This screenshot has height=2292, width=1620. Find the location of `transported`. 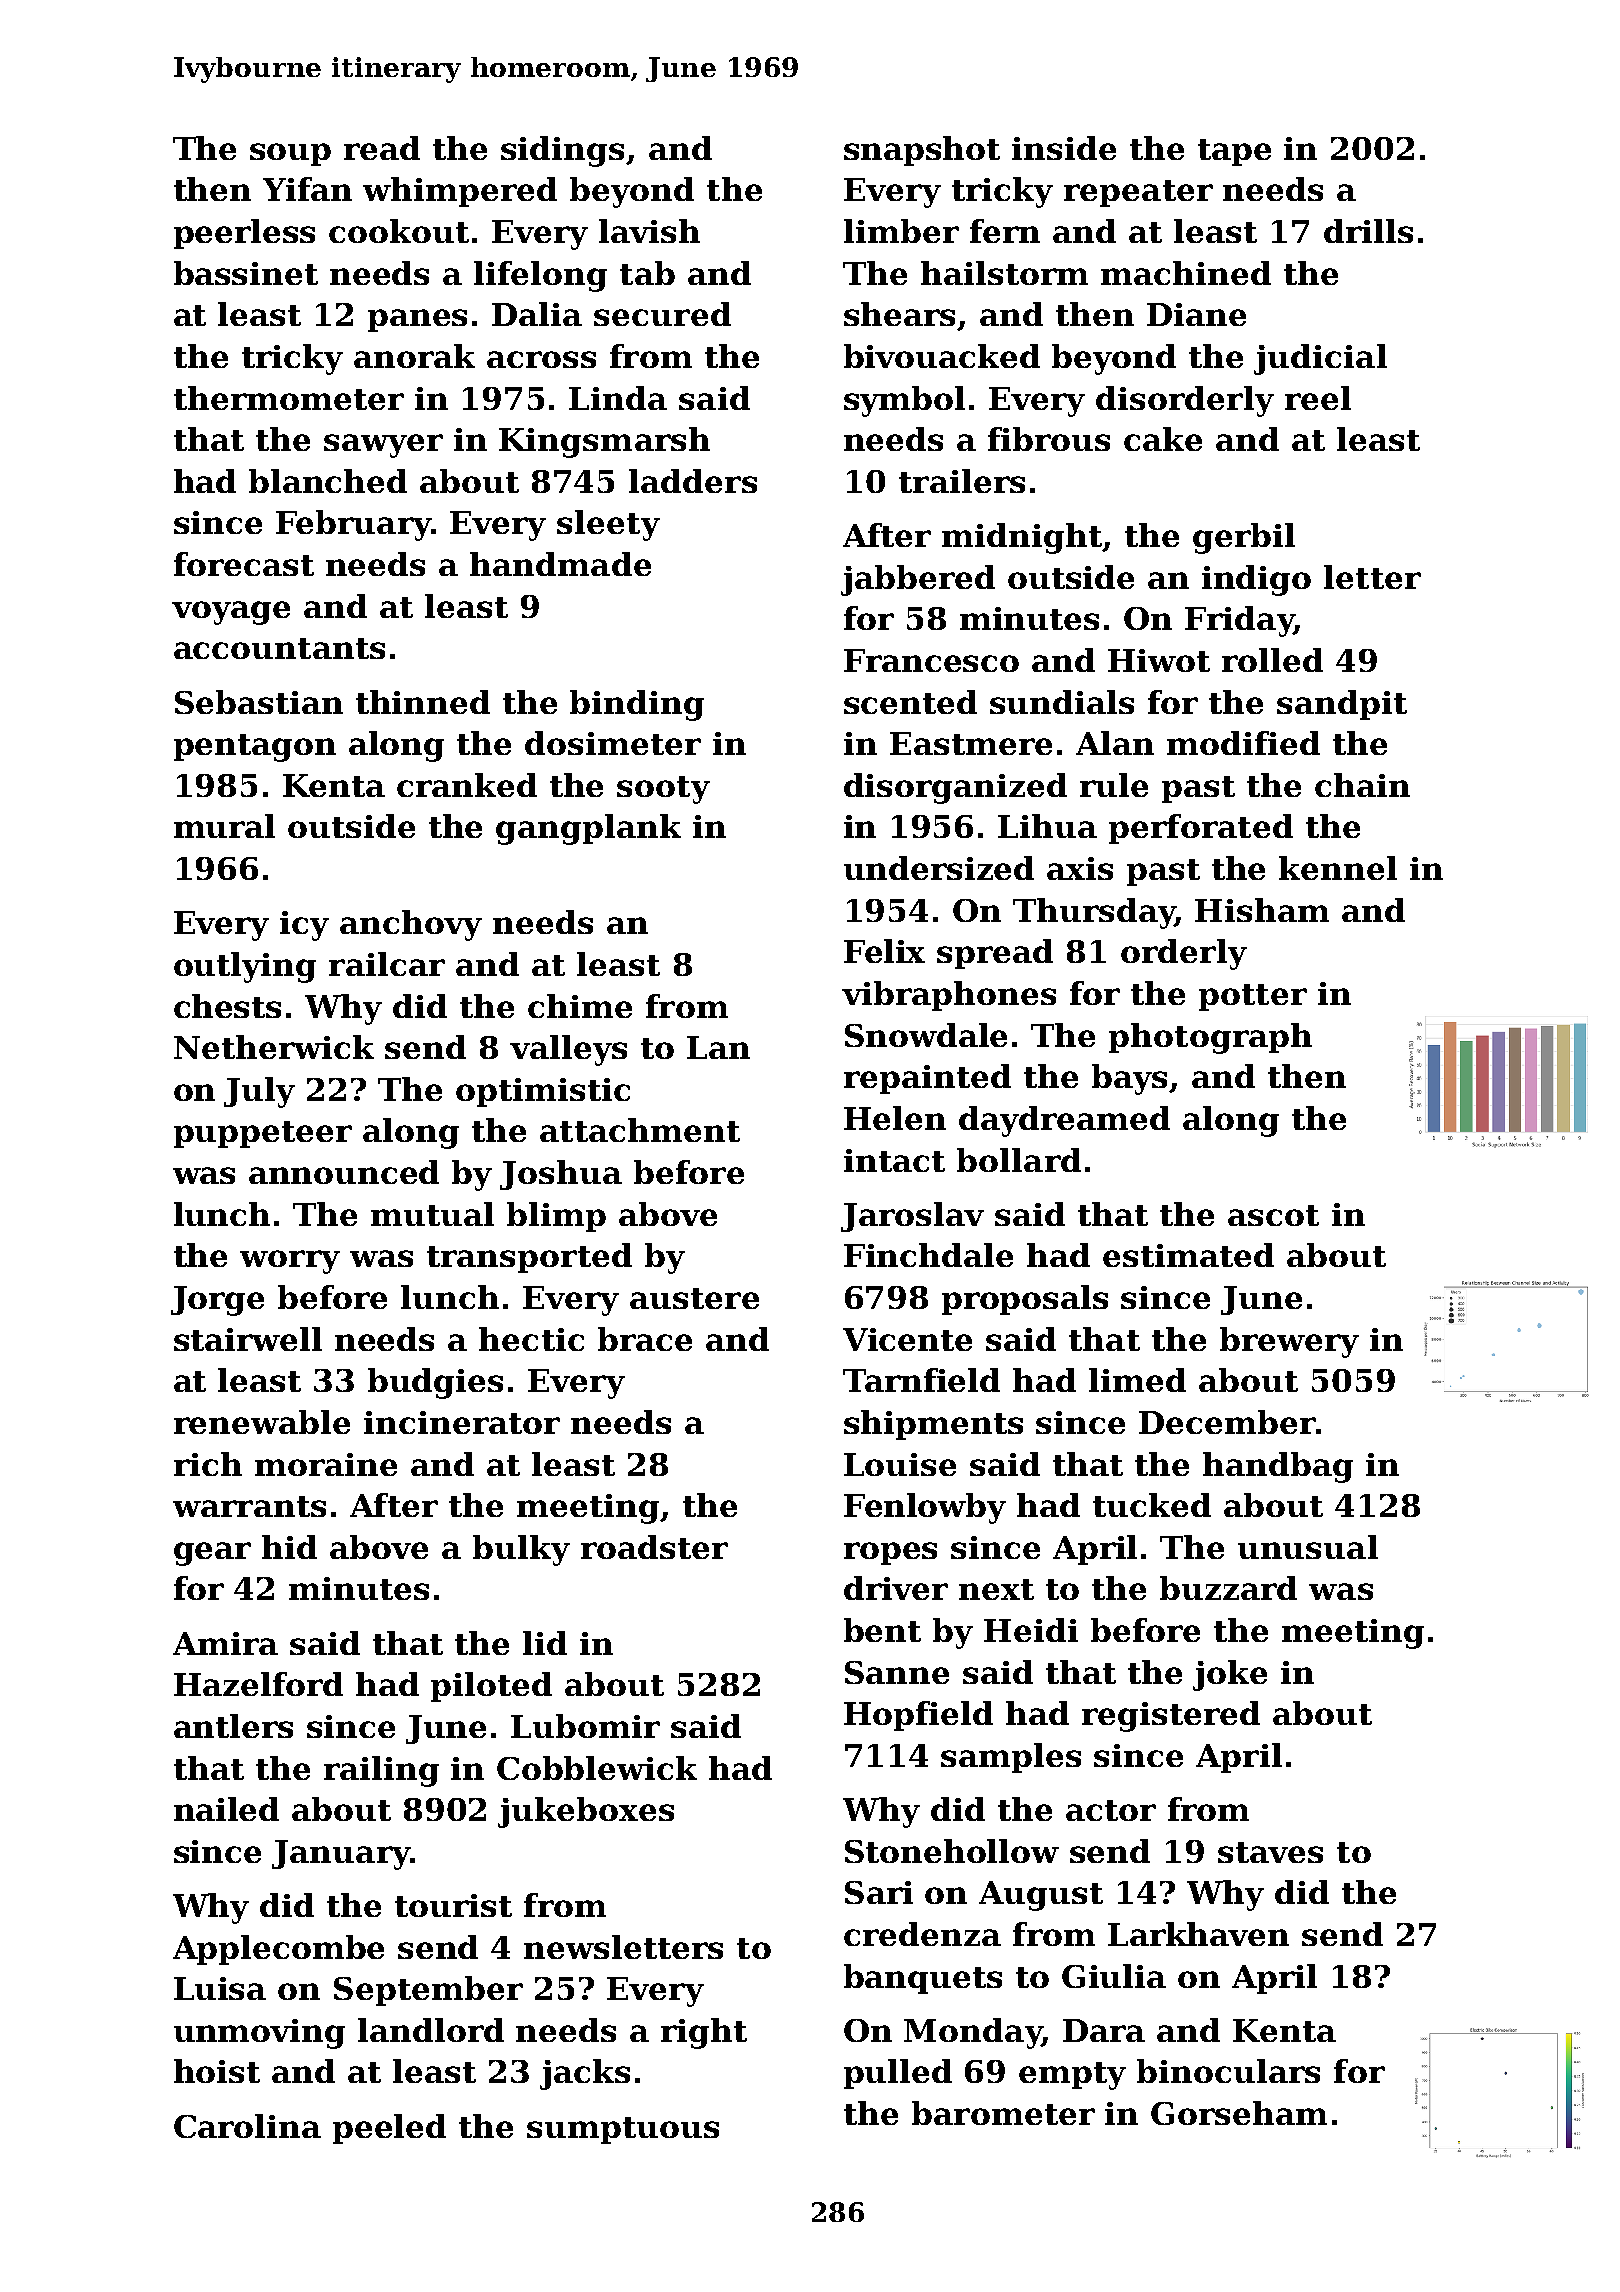

transported is located at coordinates (529, 1258).
